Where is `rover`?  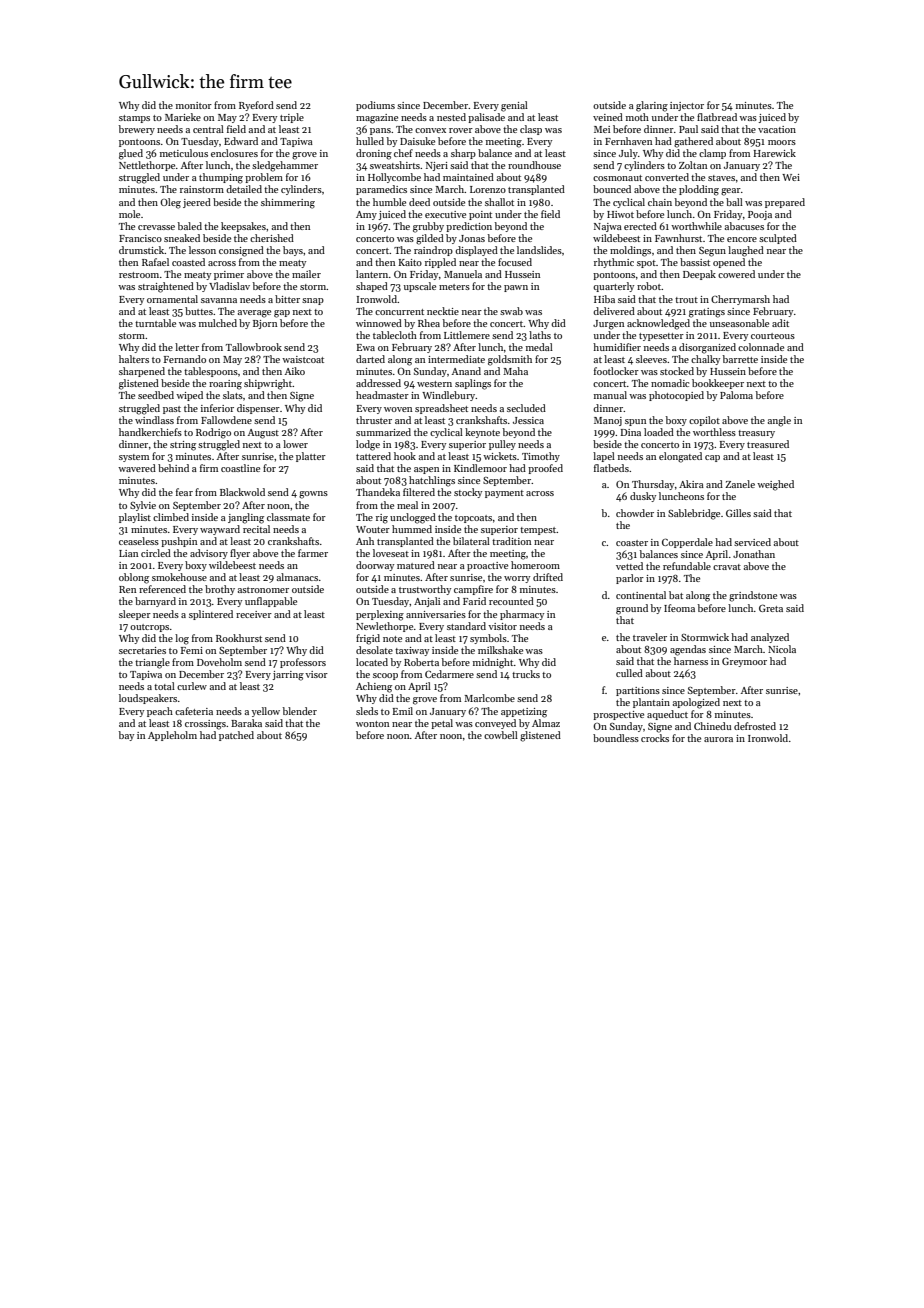 rover is located at coordinates (461, 130).
